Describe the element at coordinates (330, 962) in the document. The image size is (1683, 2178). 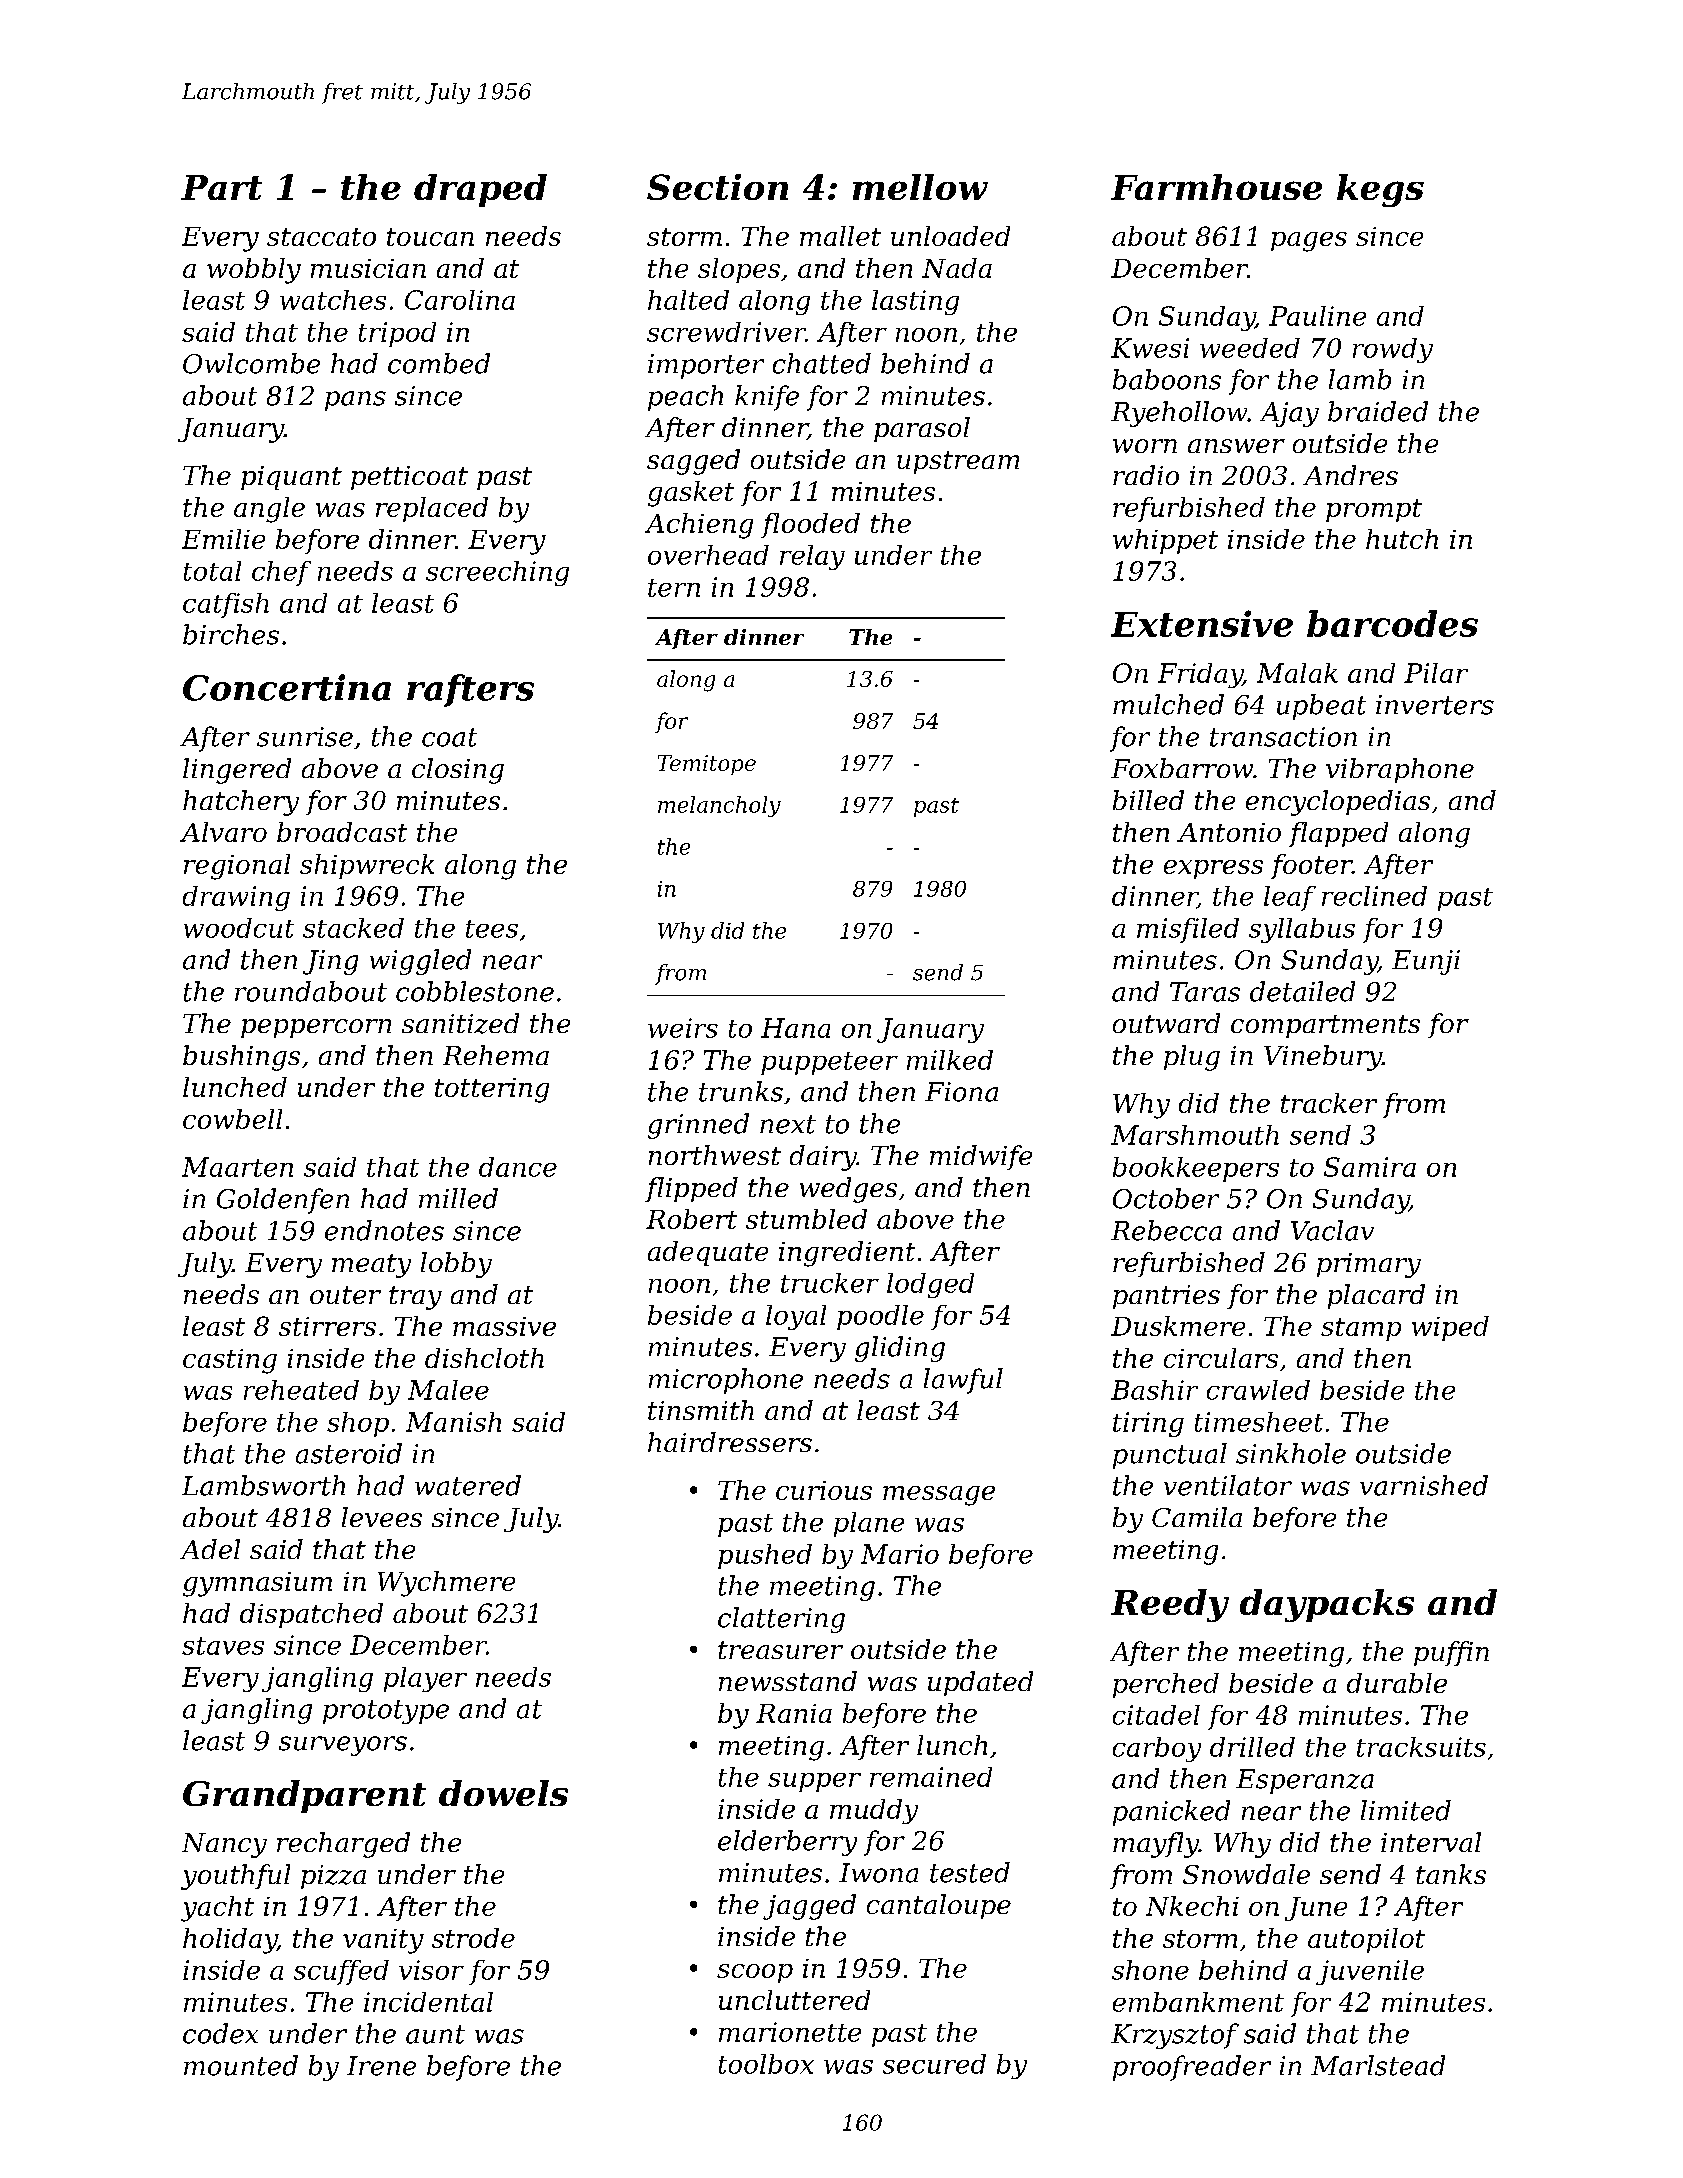
I see `Jing` at that location.
